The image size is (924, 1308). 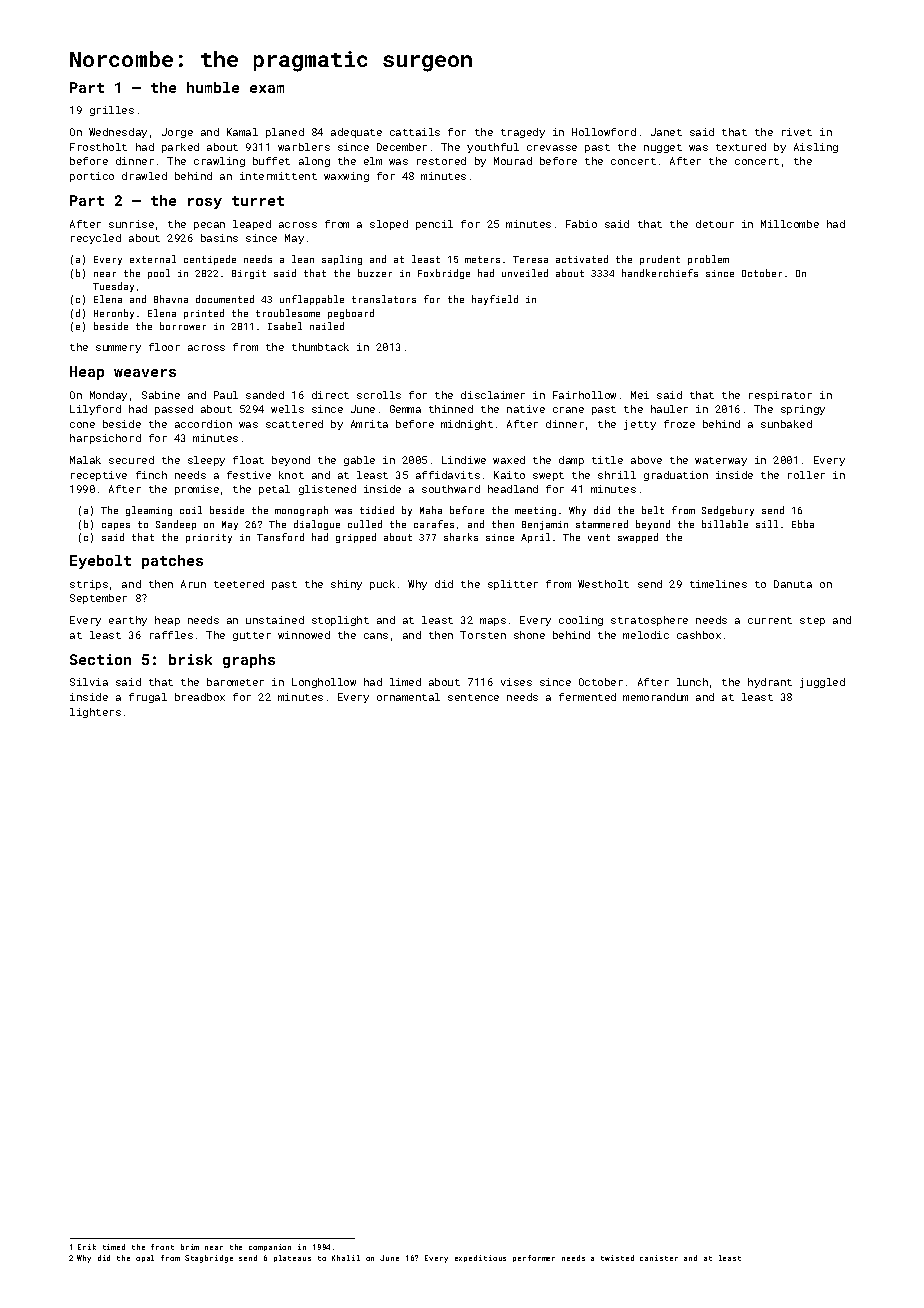 I want to click on grilles, so click(x=112, y=111).
